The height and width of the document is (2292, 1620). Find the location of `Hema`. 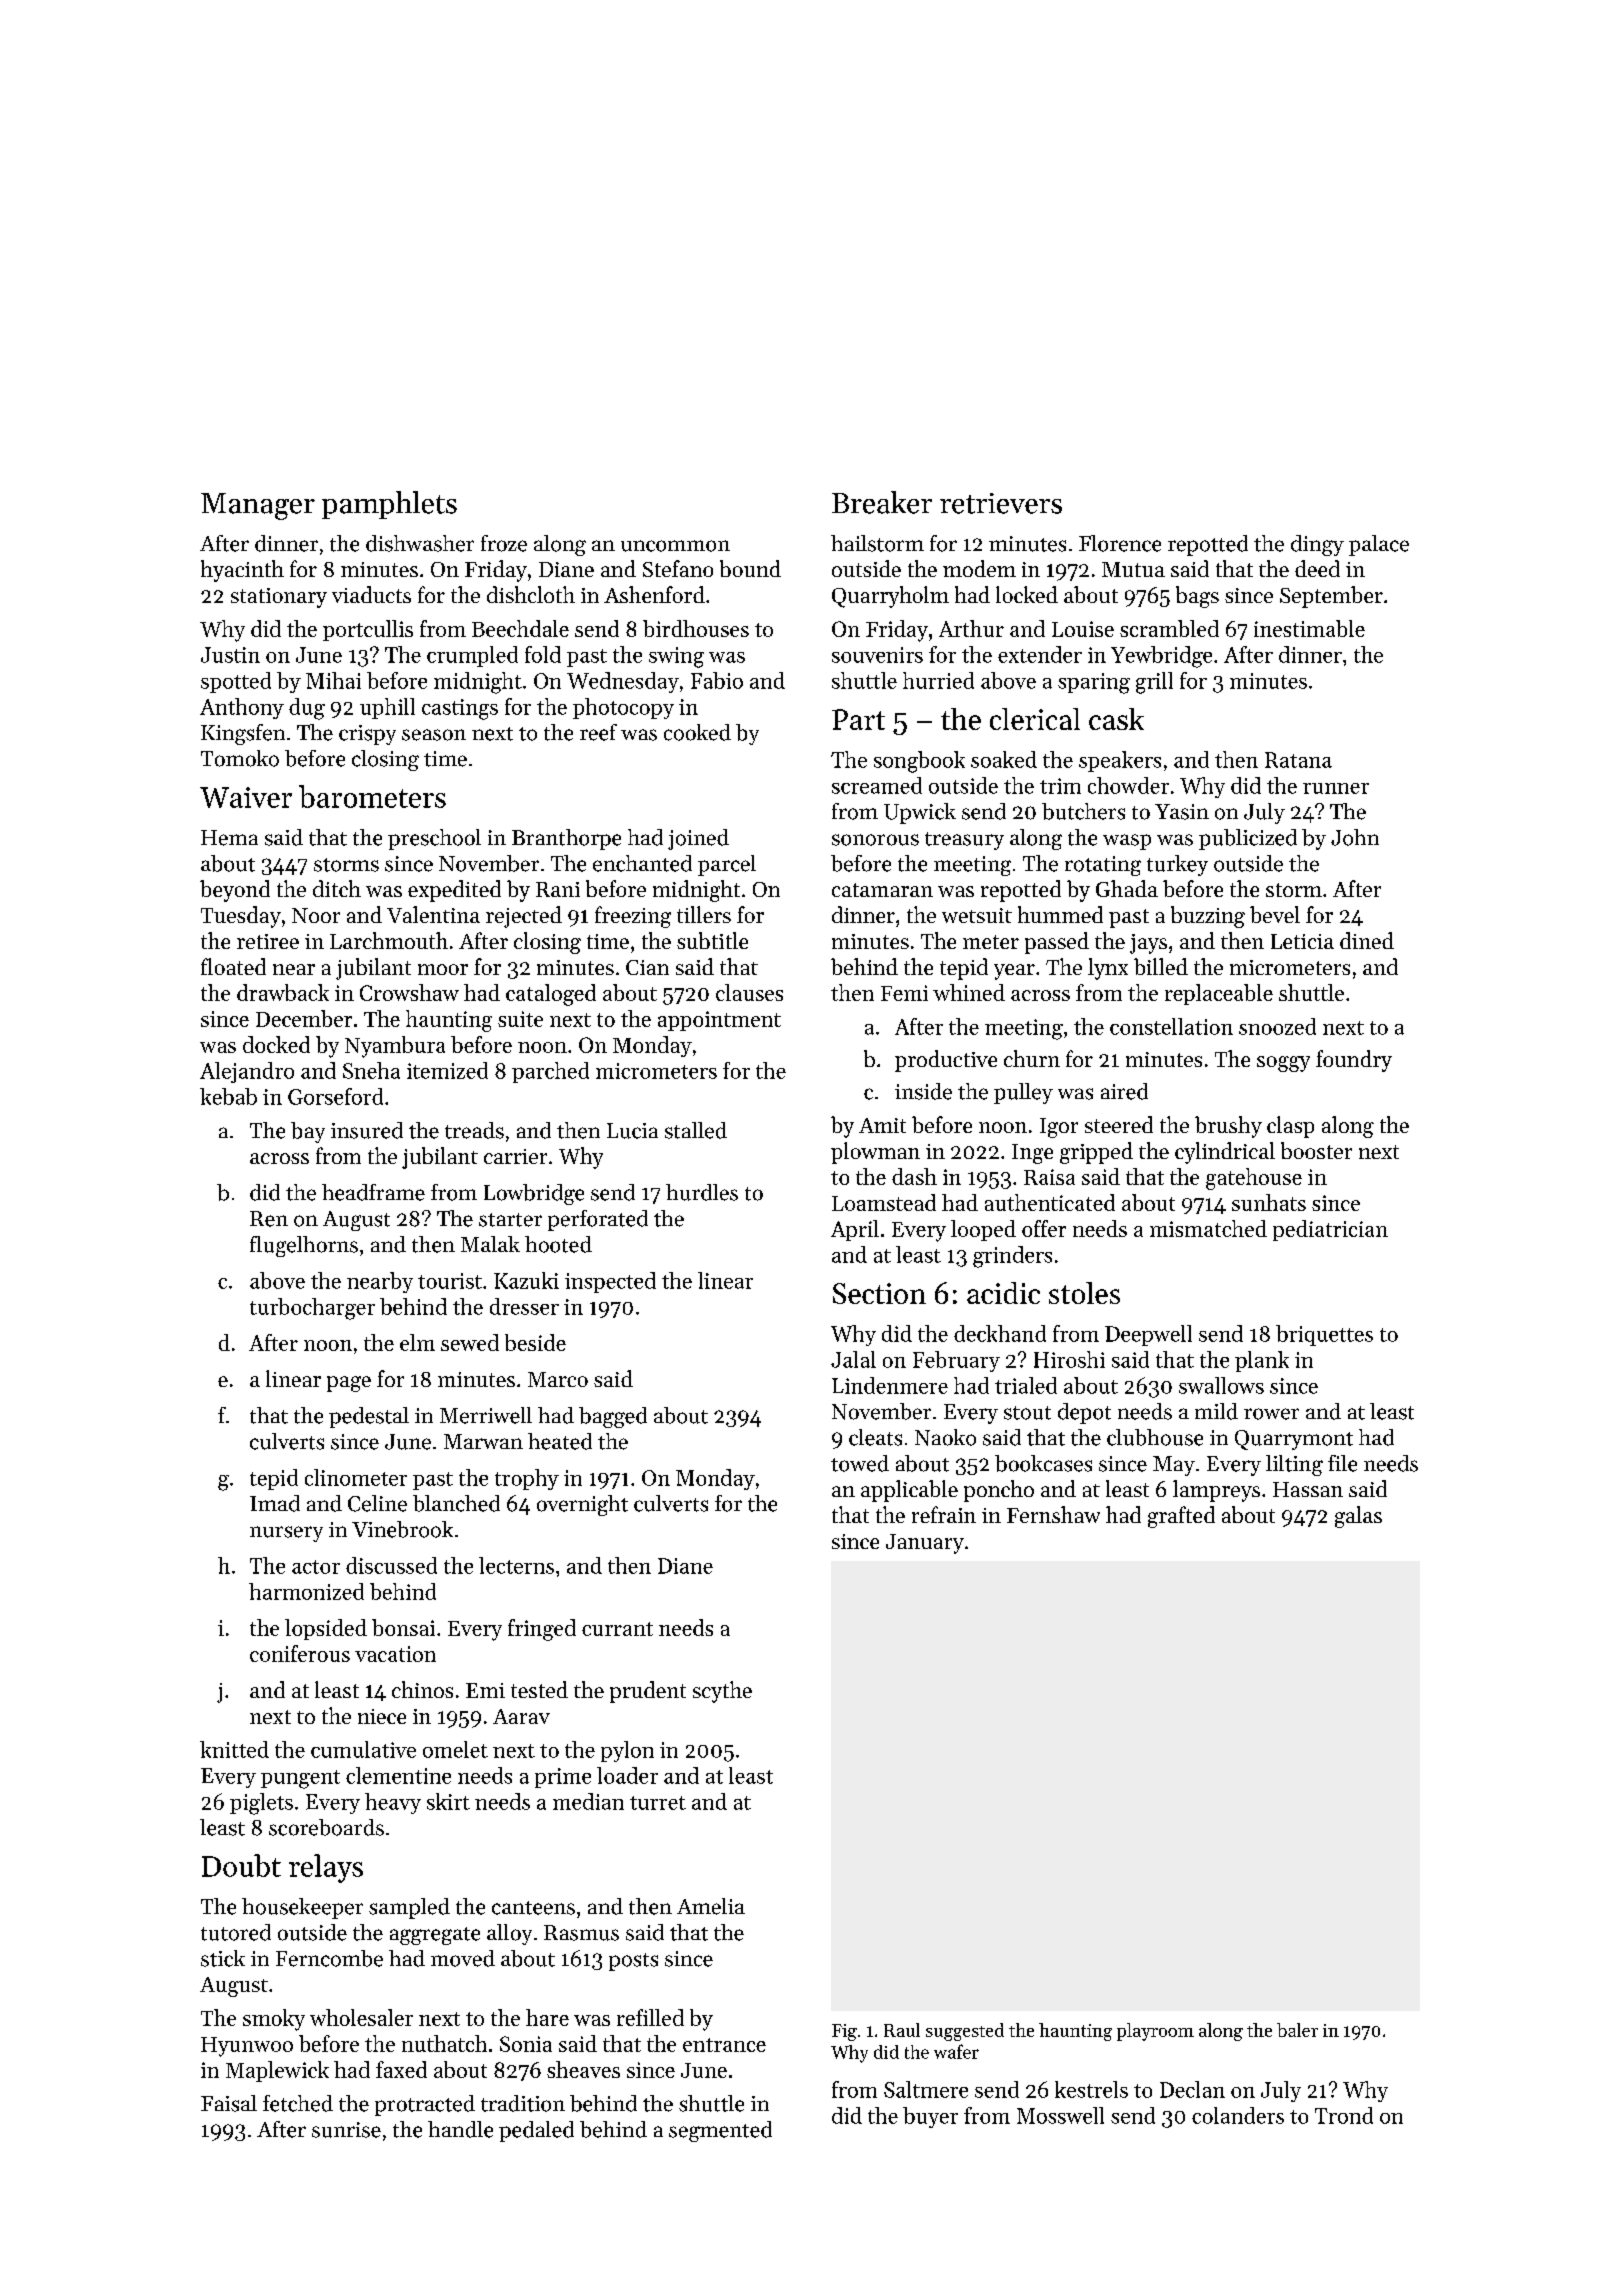

Hema is located at coordinates (229, 838).
